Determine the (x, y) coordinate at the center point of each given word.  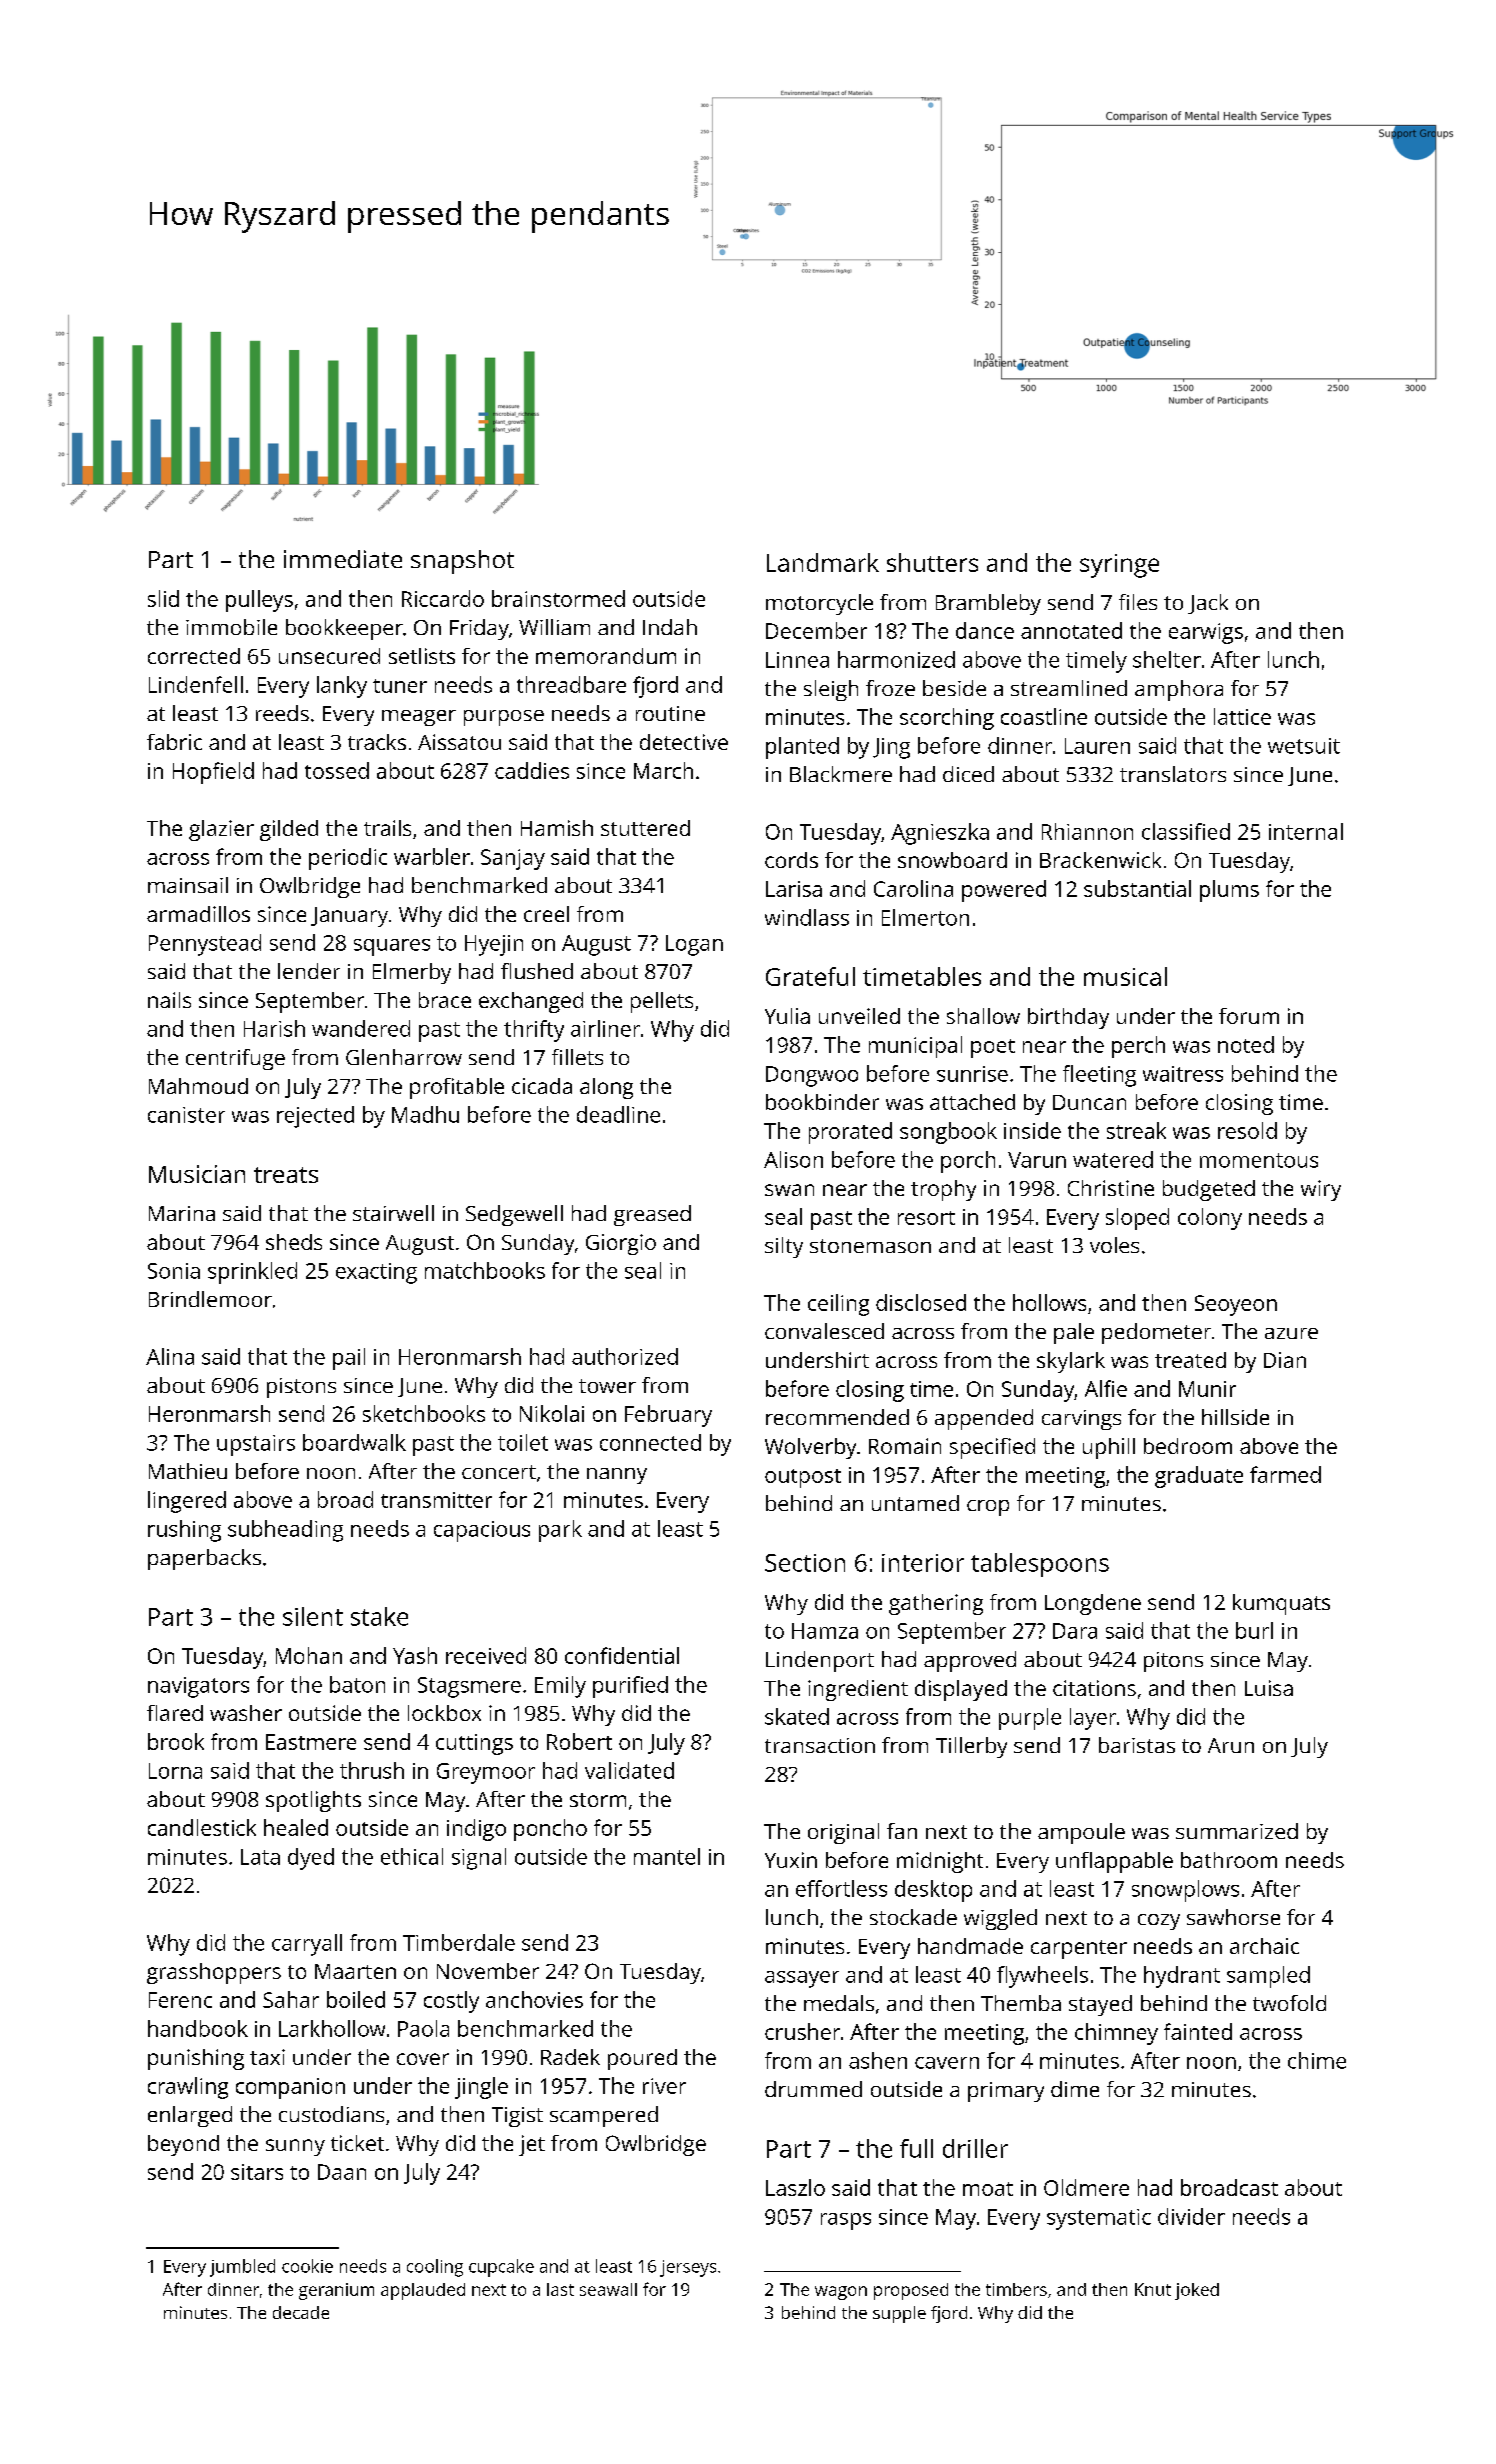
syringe (1119, 566)
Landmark (823, 562)
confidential (622, 1655)
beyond (183, 2145)
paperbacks (204, 1559)
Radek (570, 2057)
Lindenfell (196, 684)
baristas (1137, 1745)
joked (1197, 2291)
